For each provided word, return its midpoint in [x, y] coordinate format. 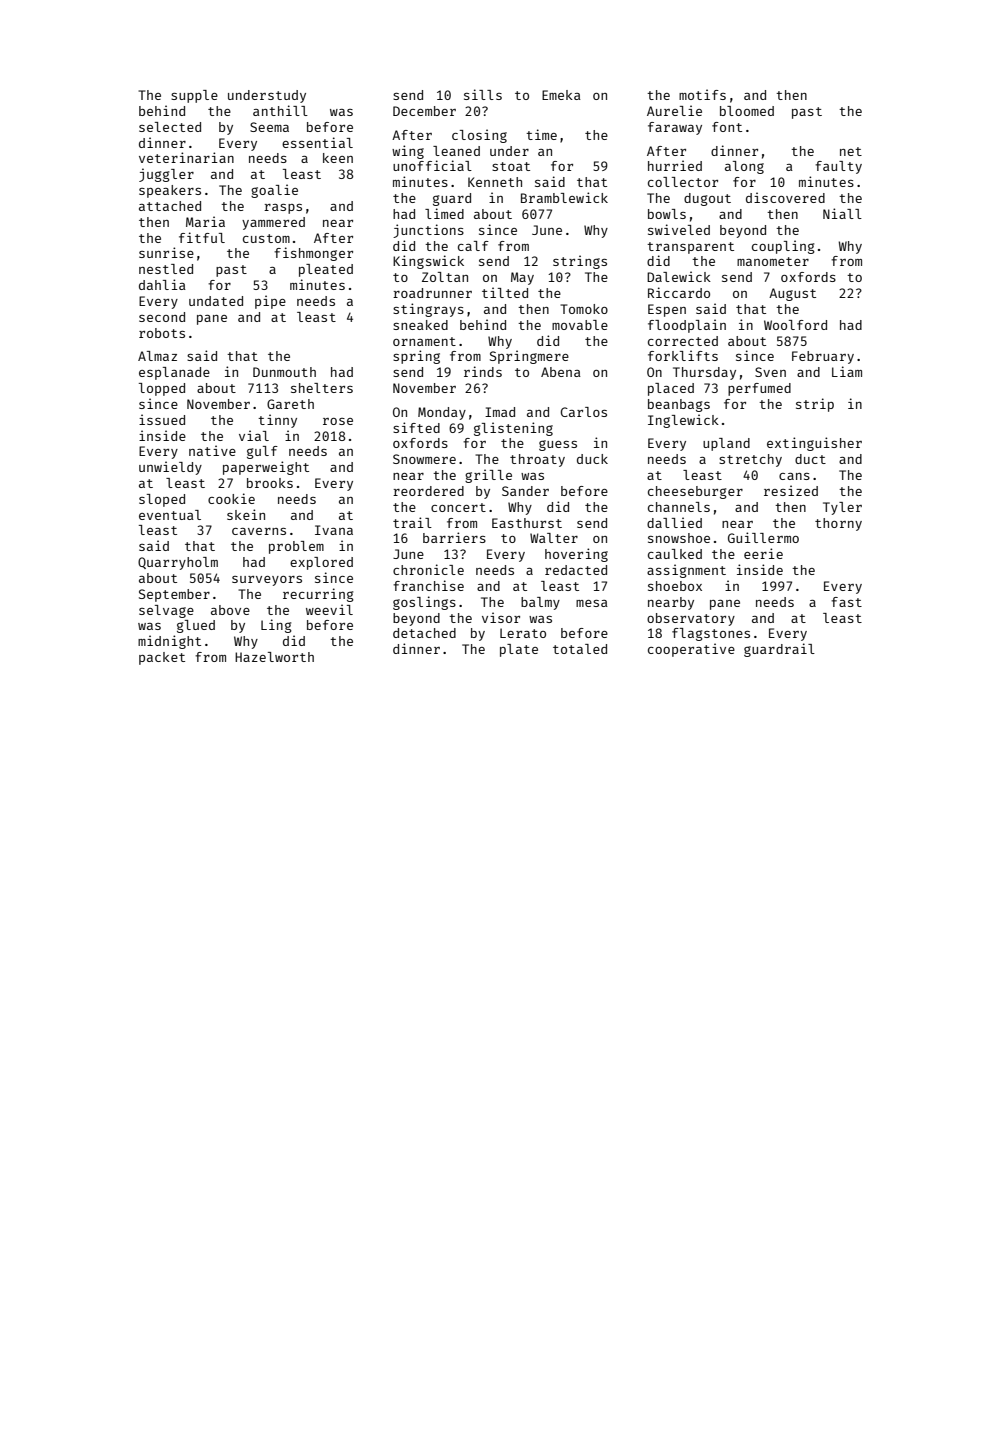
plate [519, 650]
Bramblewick [564, 197]
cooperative [691, 650]
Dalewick [679, 276]
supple [194, 96]
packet [162, 658]
